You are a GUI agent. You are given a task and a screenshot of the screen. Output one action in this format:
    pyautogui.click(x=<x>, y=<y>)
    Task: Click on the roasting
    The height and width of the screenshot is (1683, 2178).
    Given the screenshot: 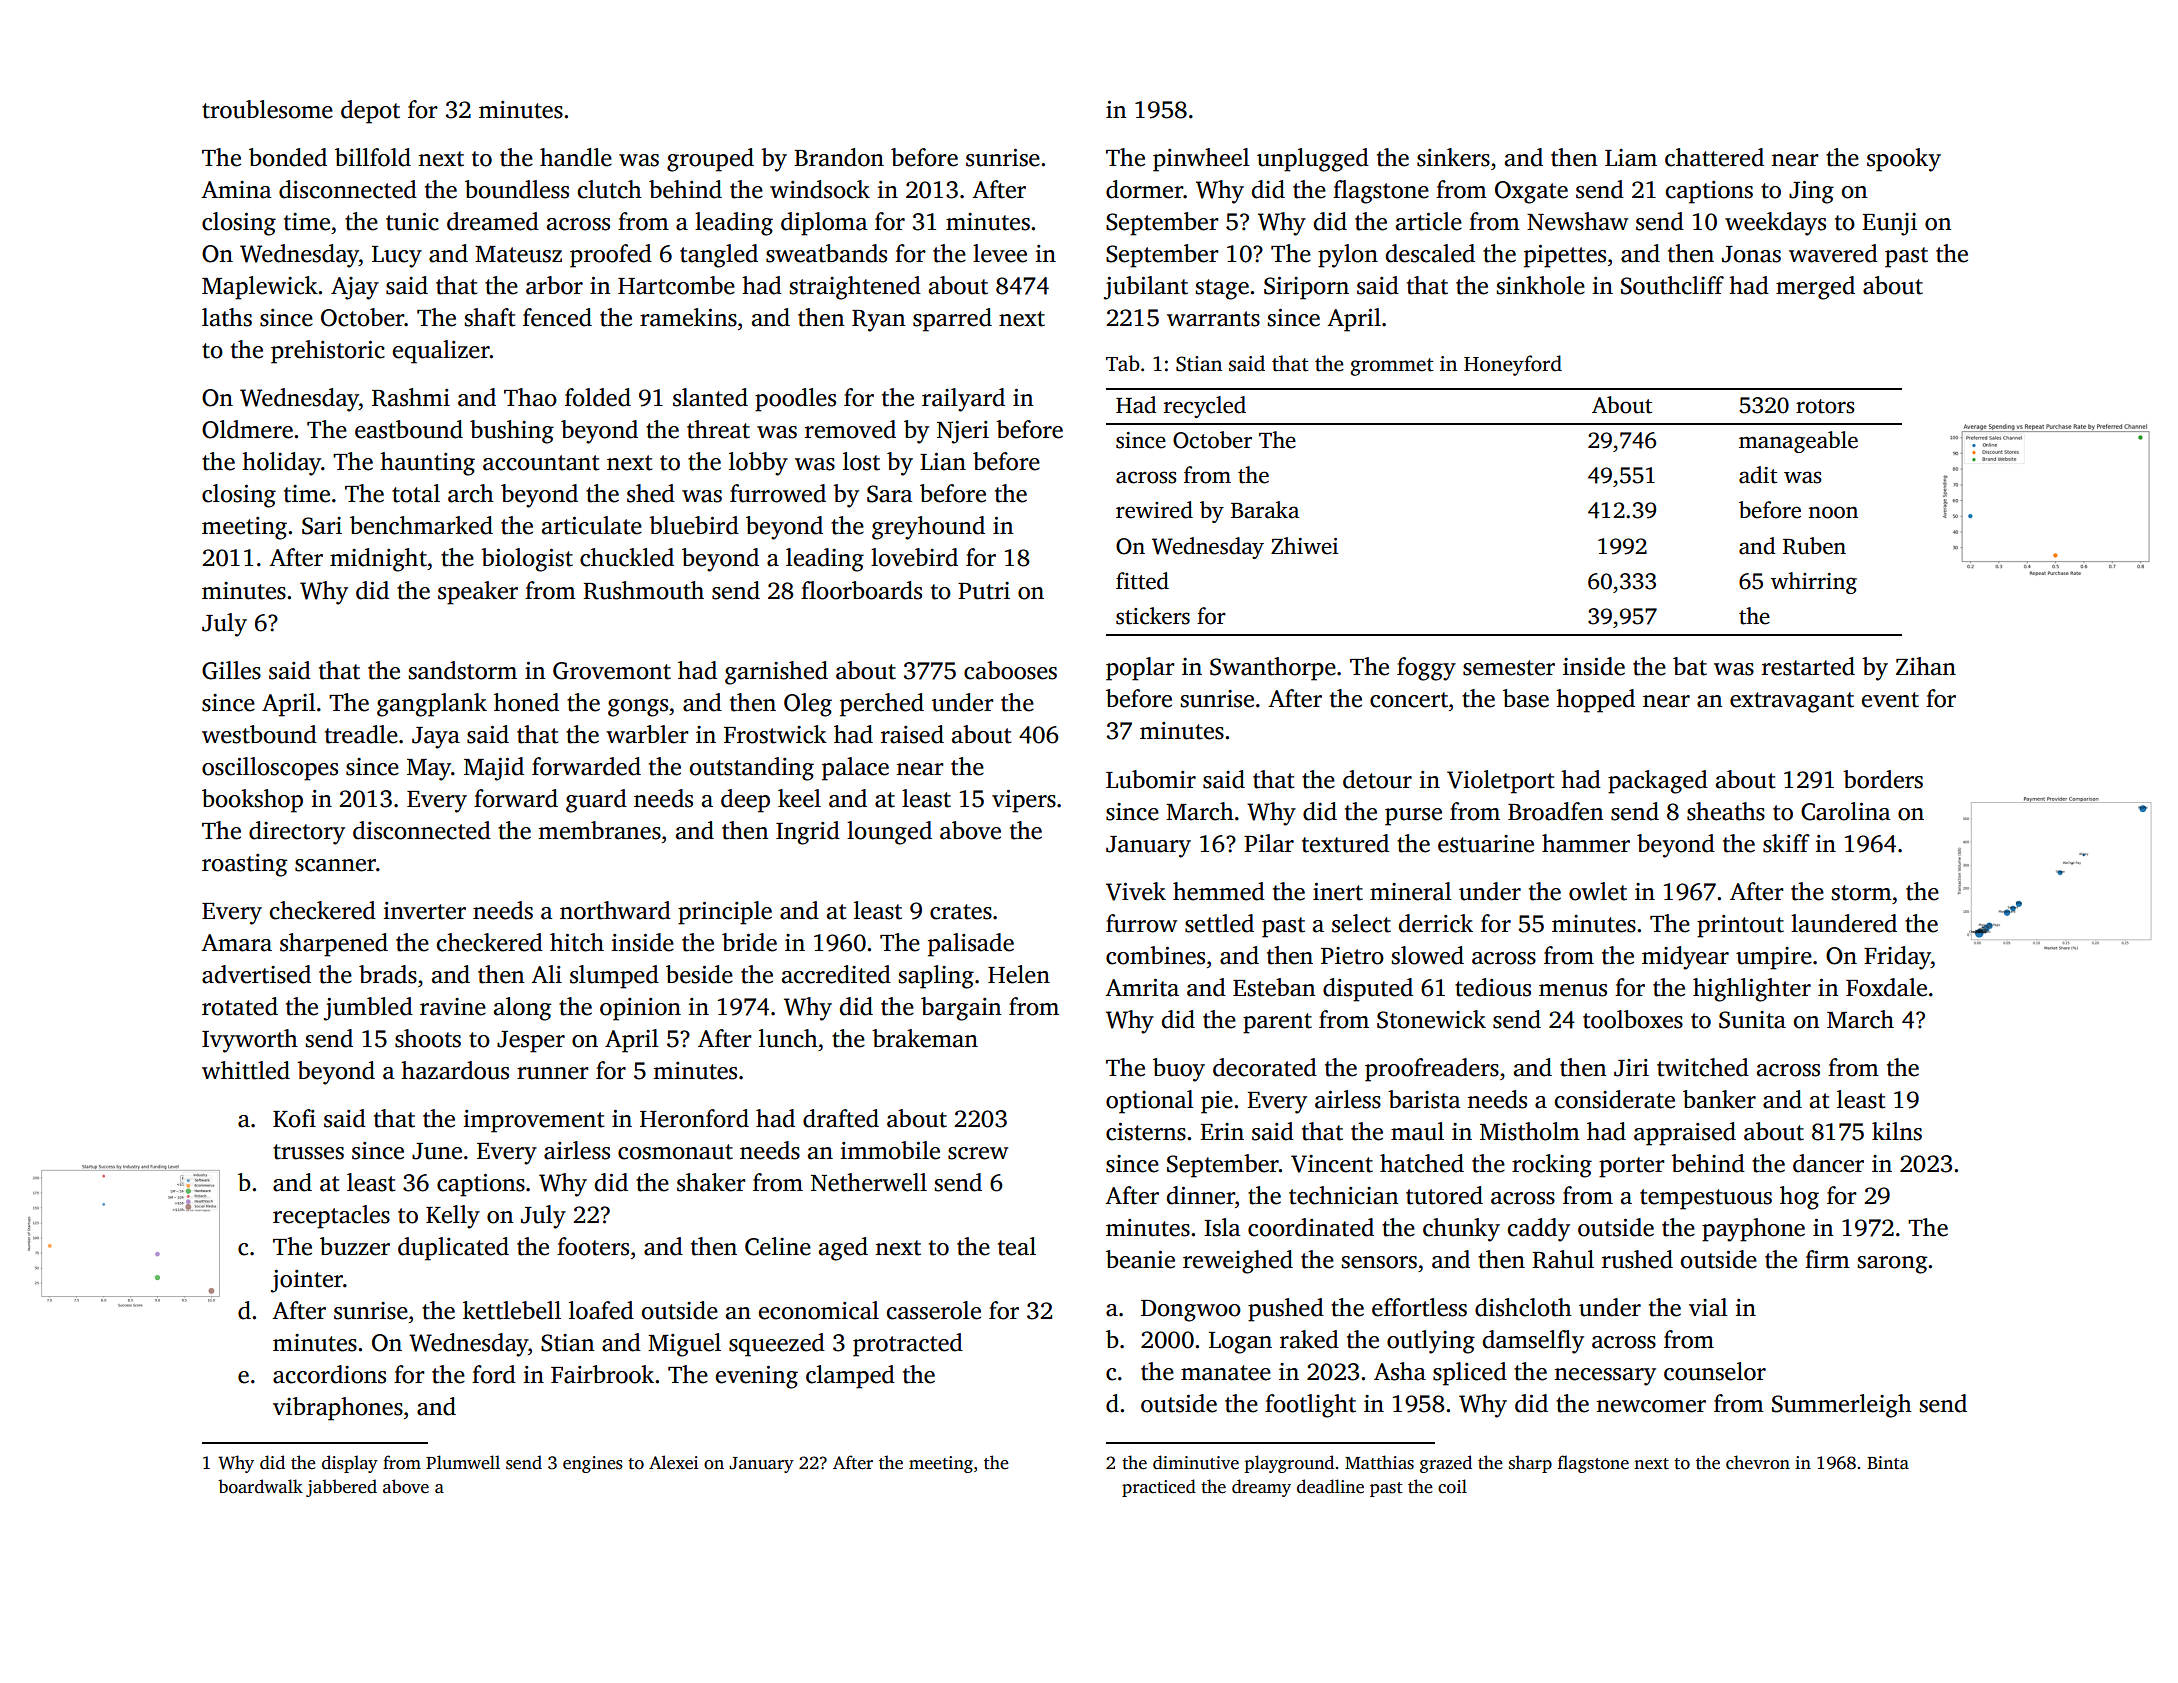 What is the action you would take?
    pyautogui.click(x=244, y=865)
